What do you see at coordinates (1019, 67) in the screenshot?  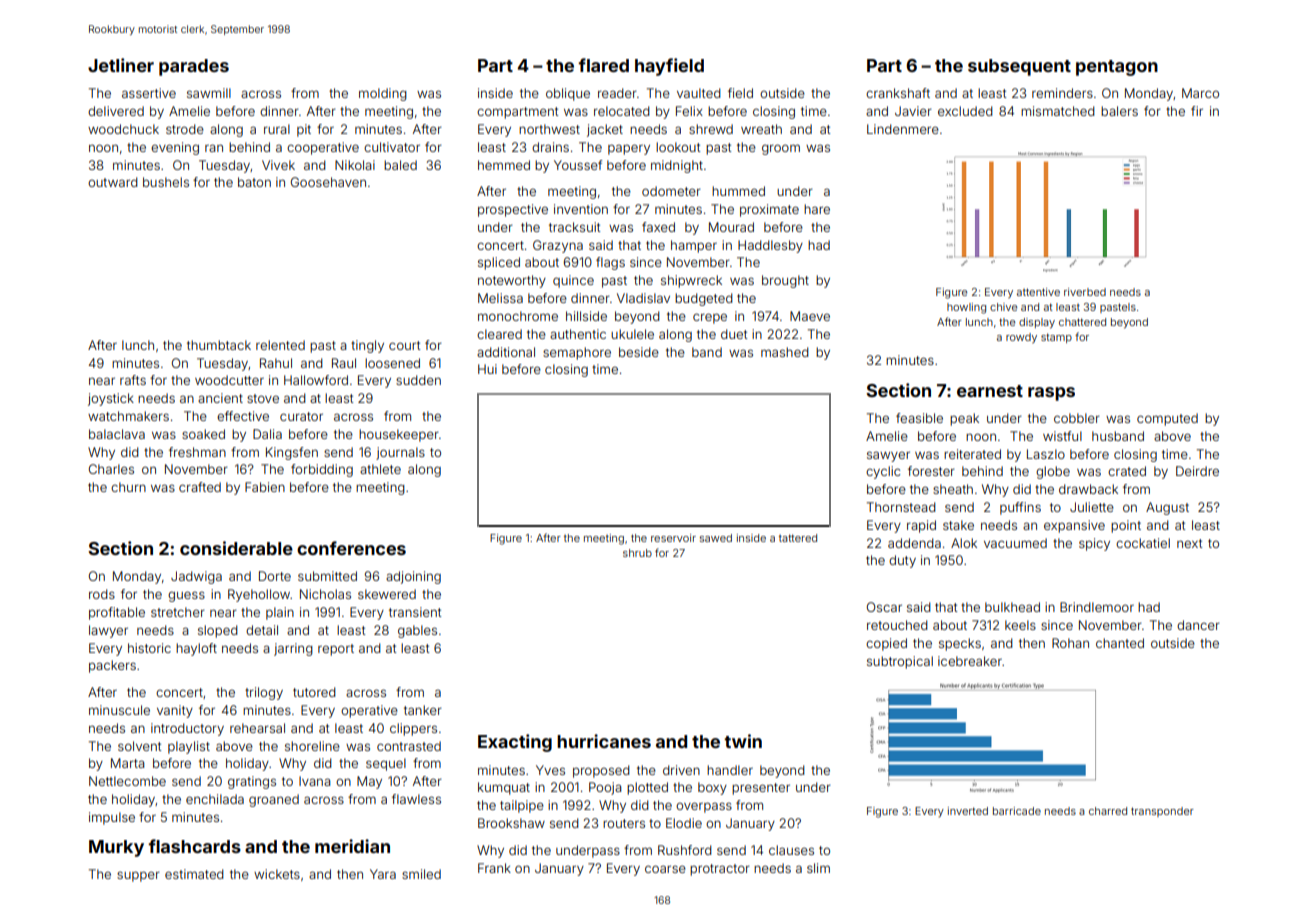 I see `subsequent` at bounding box center [1019, 67].
